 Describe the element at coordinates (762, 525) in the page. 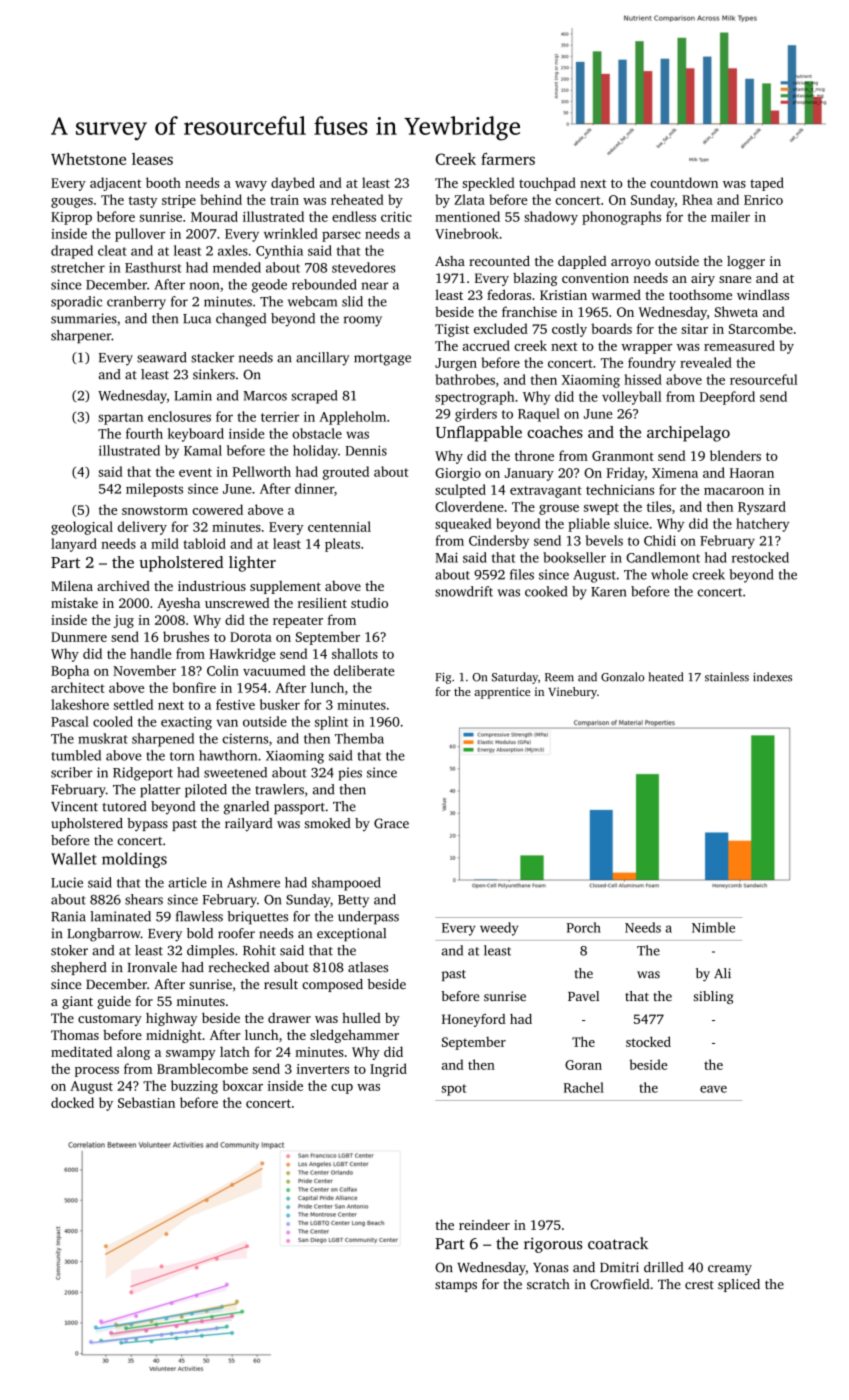

I see `hatchery` at that location.
